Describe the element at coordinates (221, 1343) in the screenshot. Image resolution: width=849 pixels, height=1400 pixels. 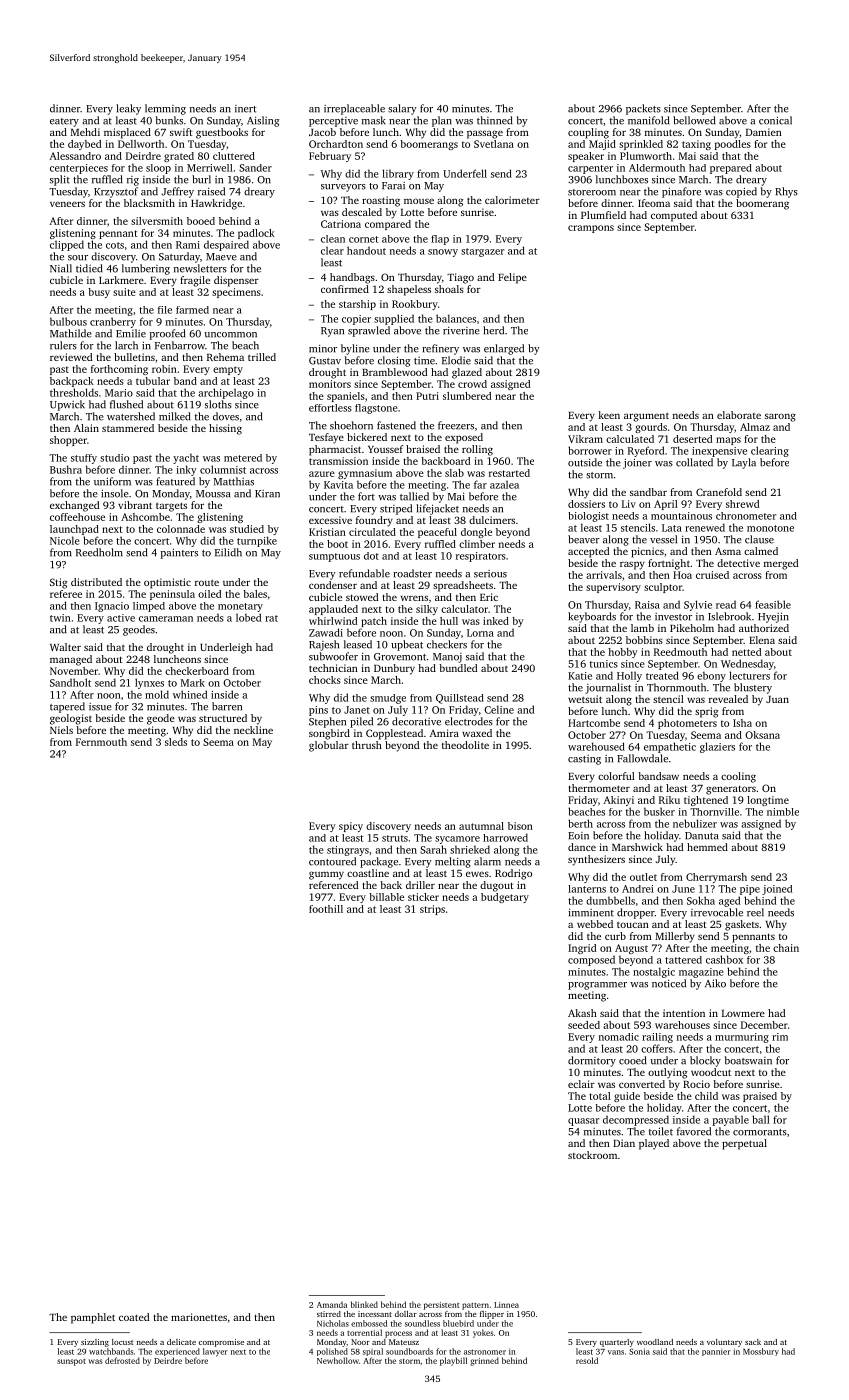
I see `compromise` at that location.
